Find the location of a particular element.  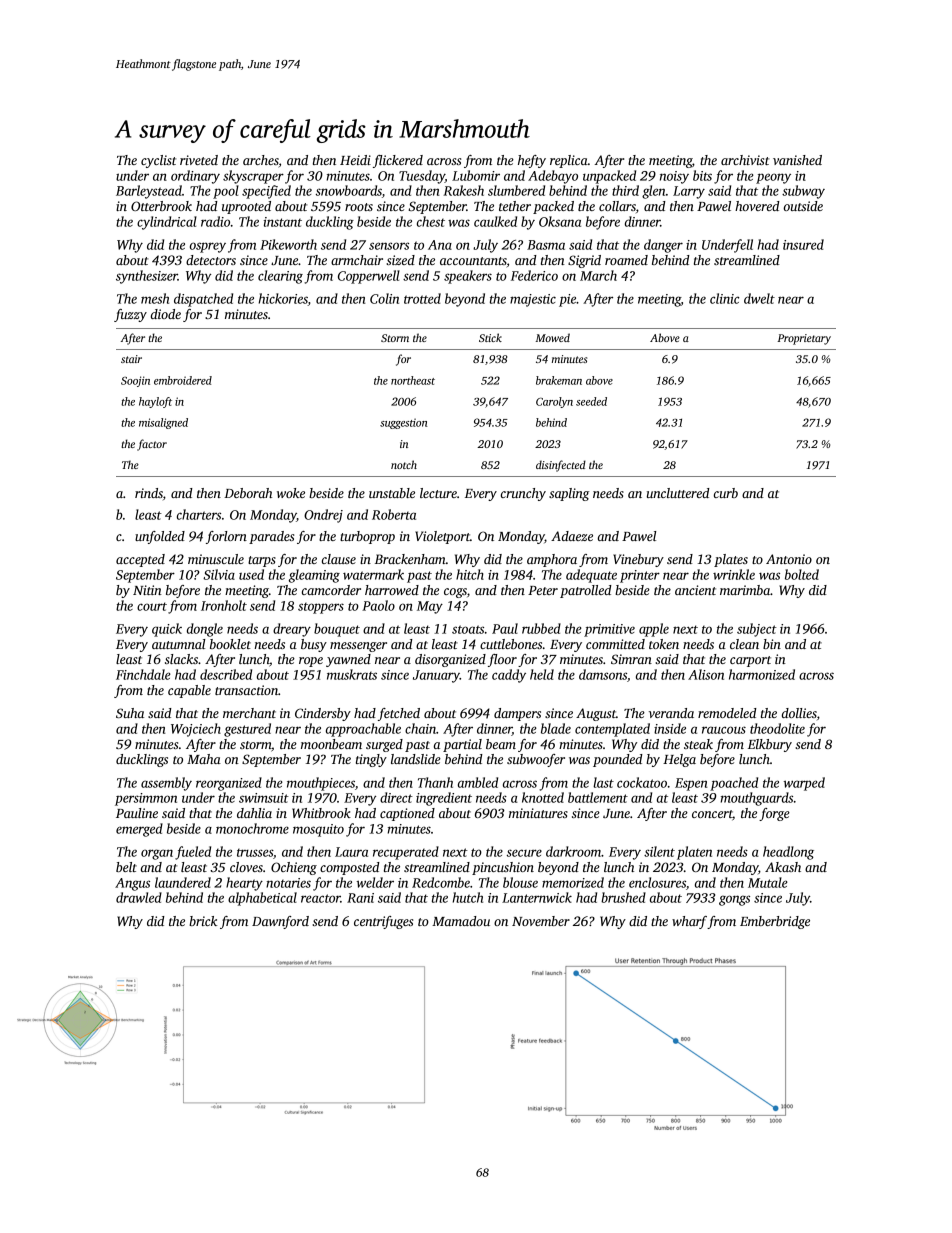

Proprietary is located at coordinates (804, 339).
